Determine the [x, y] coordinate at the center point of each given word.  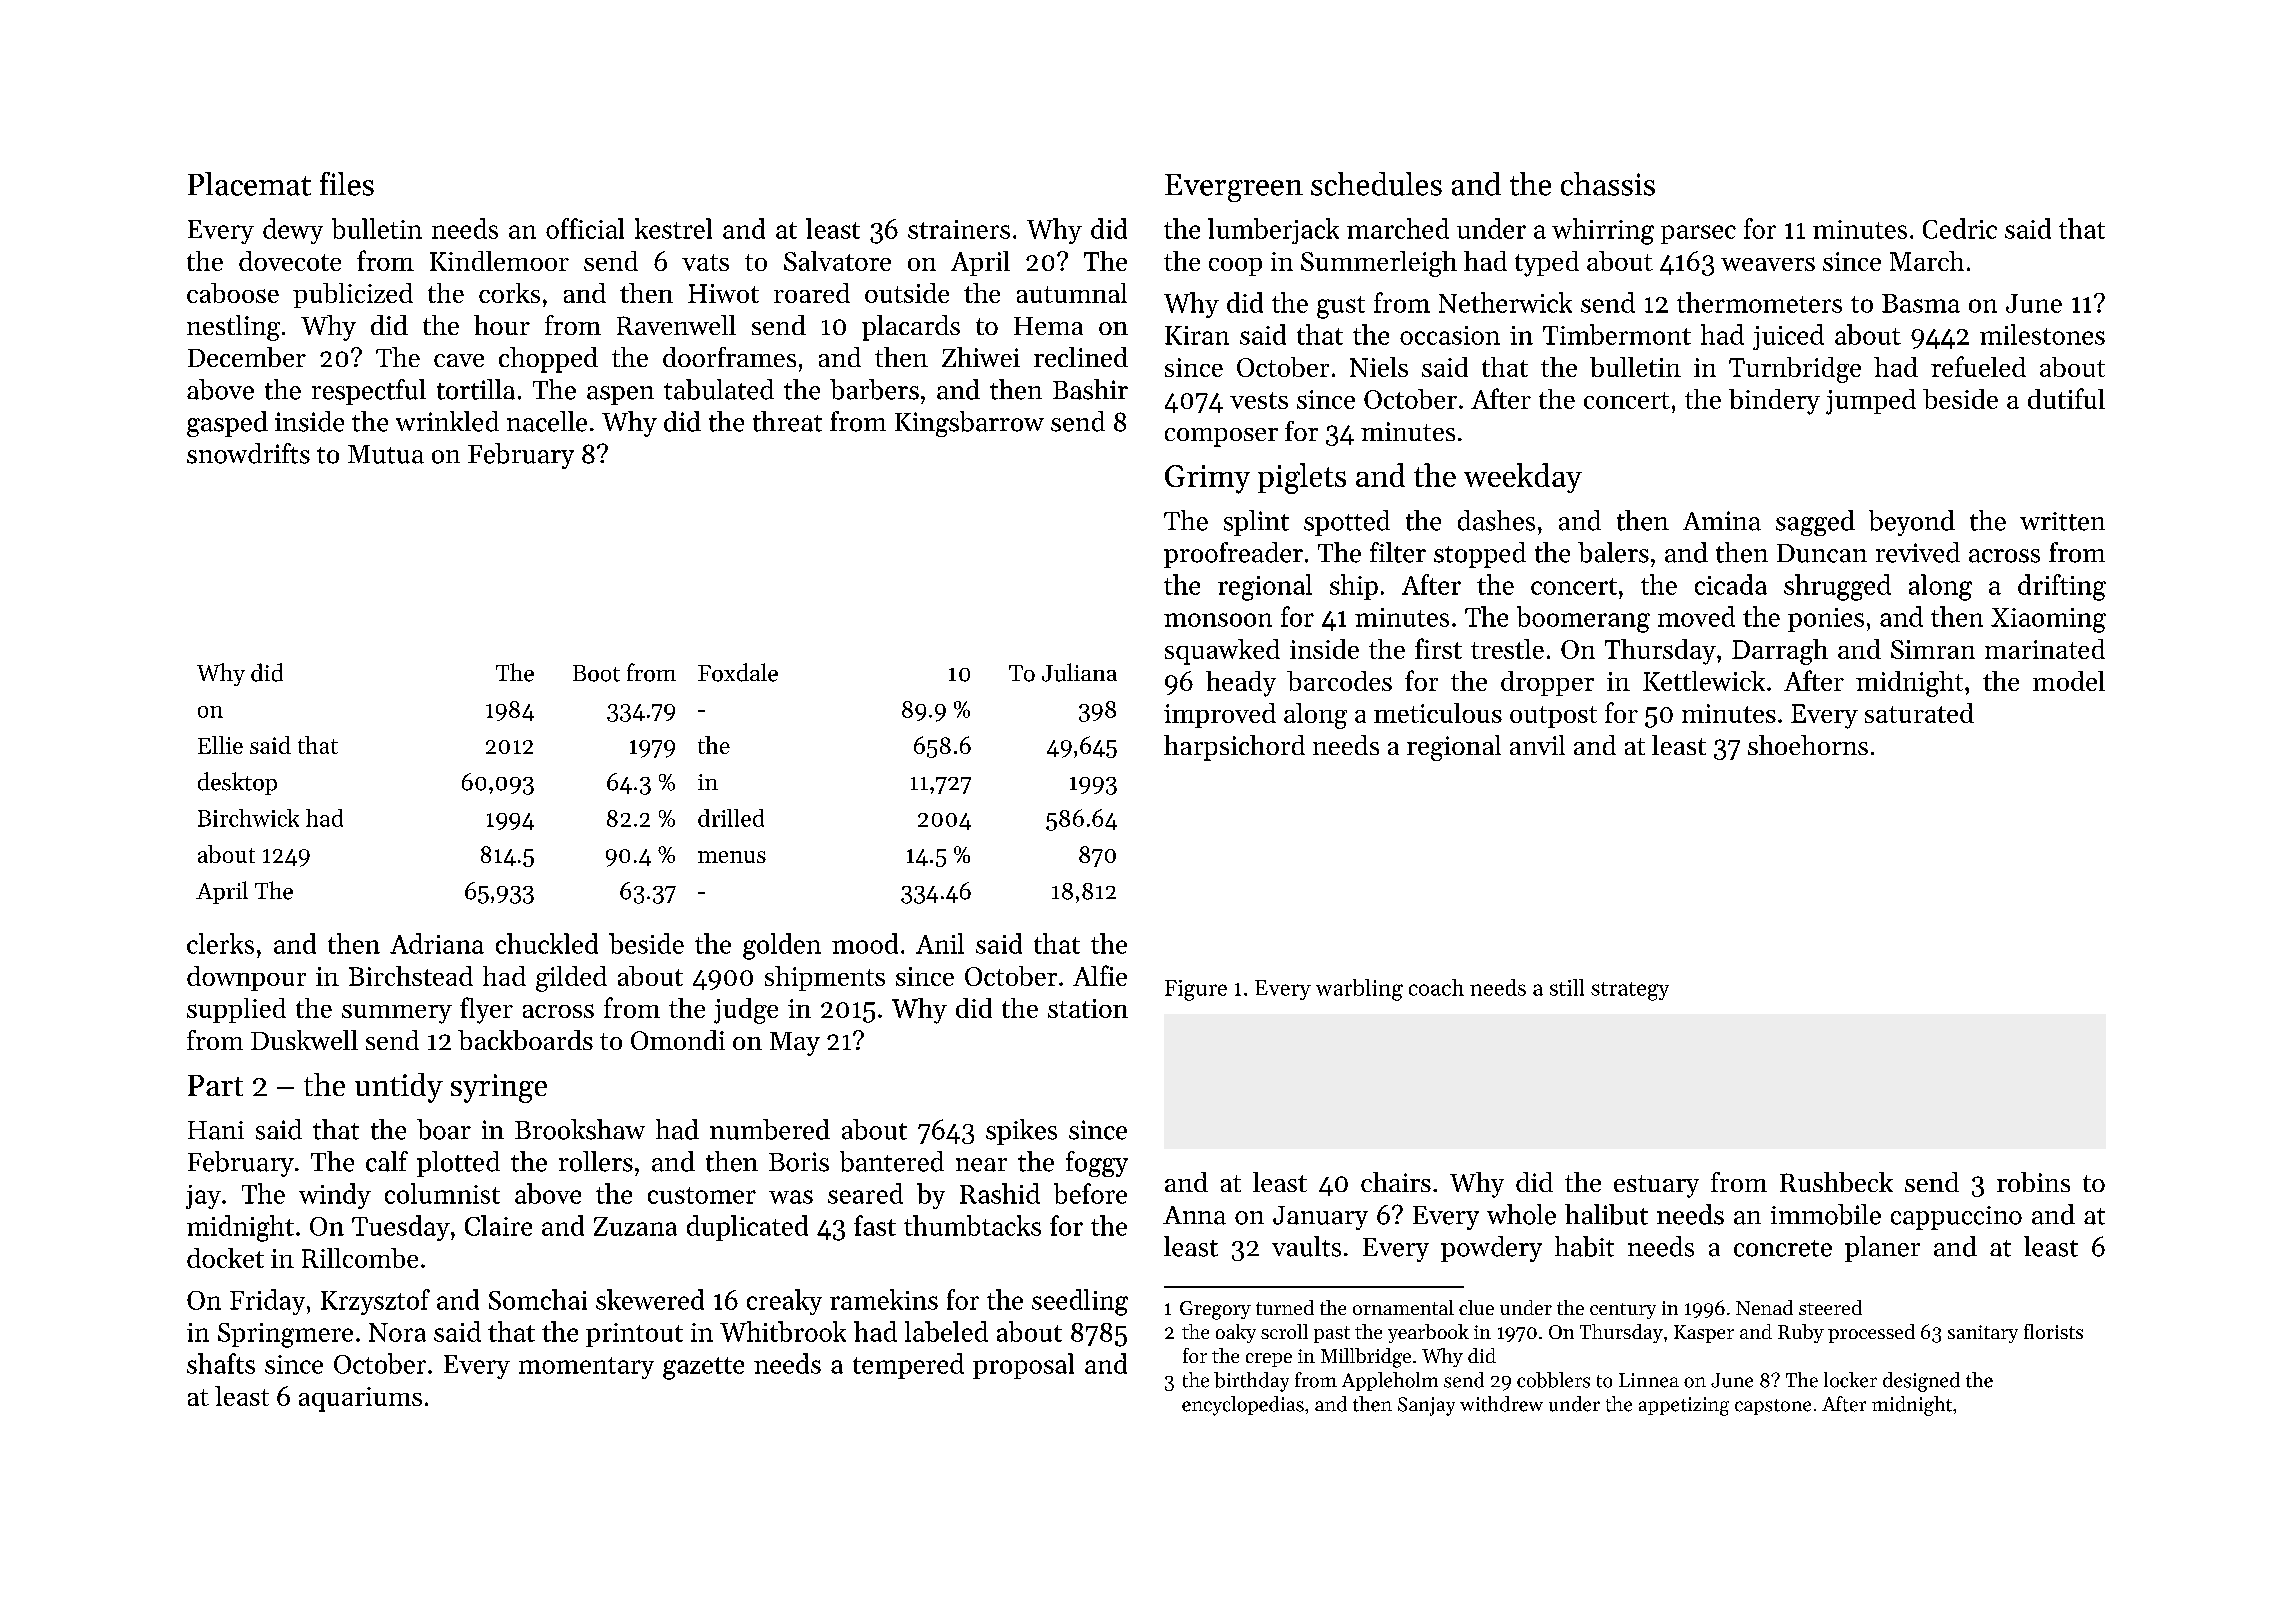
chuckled [547, 943]
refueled [1978, 366]
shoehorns [1808, 745]
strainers [959, 229]
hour [502, 325]
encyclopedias [1243, 1406]
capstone [1773, 1407]
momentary [586, 1368]
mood [865, 943]
